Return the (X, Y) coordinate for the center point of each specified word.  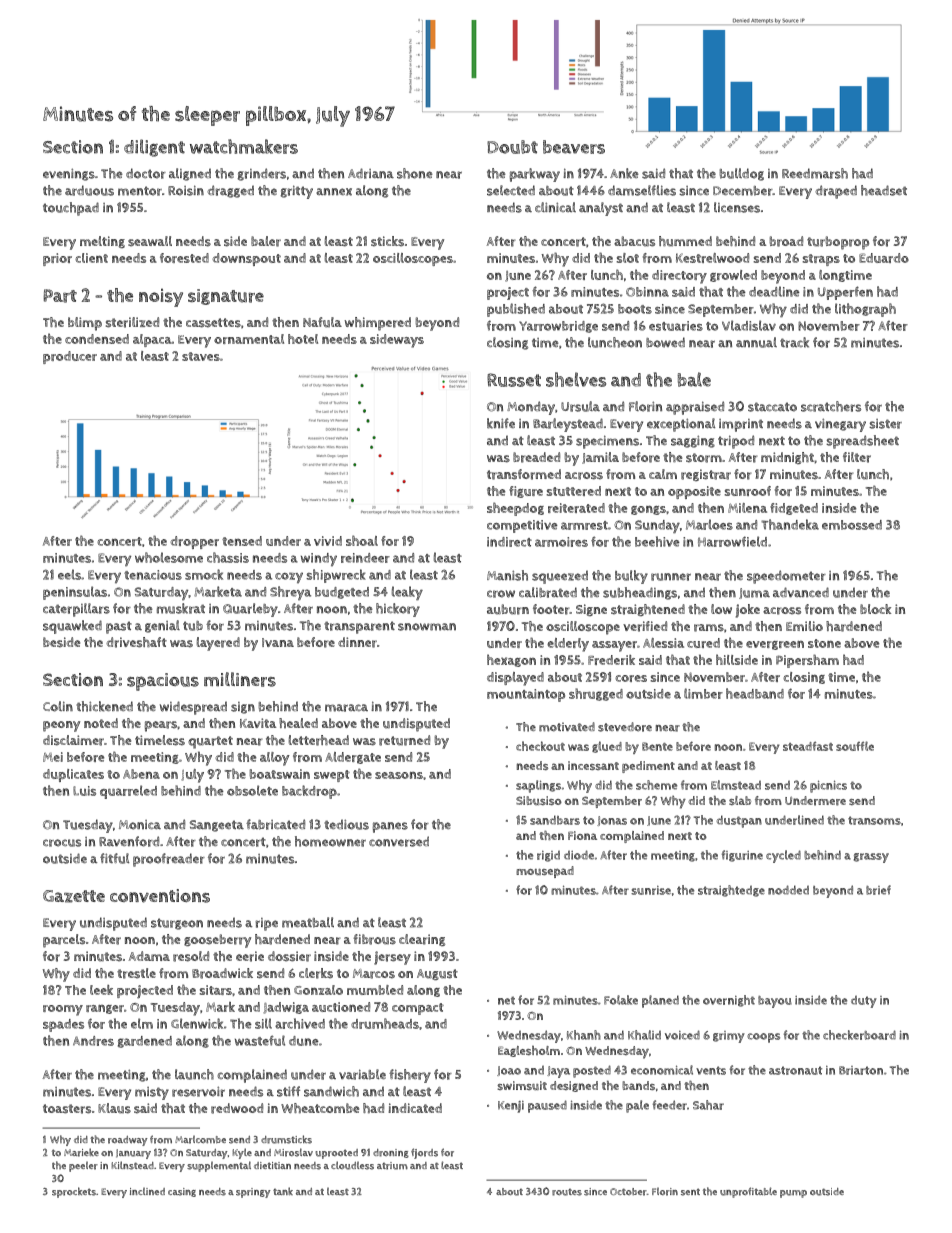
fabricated (275, 824)
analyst (601, 209)
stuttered (574, 491)
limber (703, 693)
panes (390, 827)
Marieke (81, 1152)
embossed (852, 525)
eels (69, 574)
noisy (161, 297)
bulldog (742, 174)
